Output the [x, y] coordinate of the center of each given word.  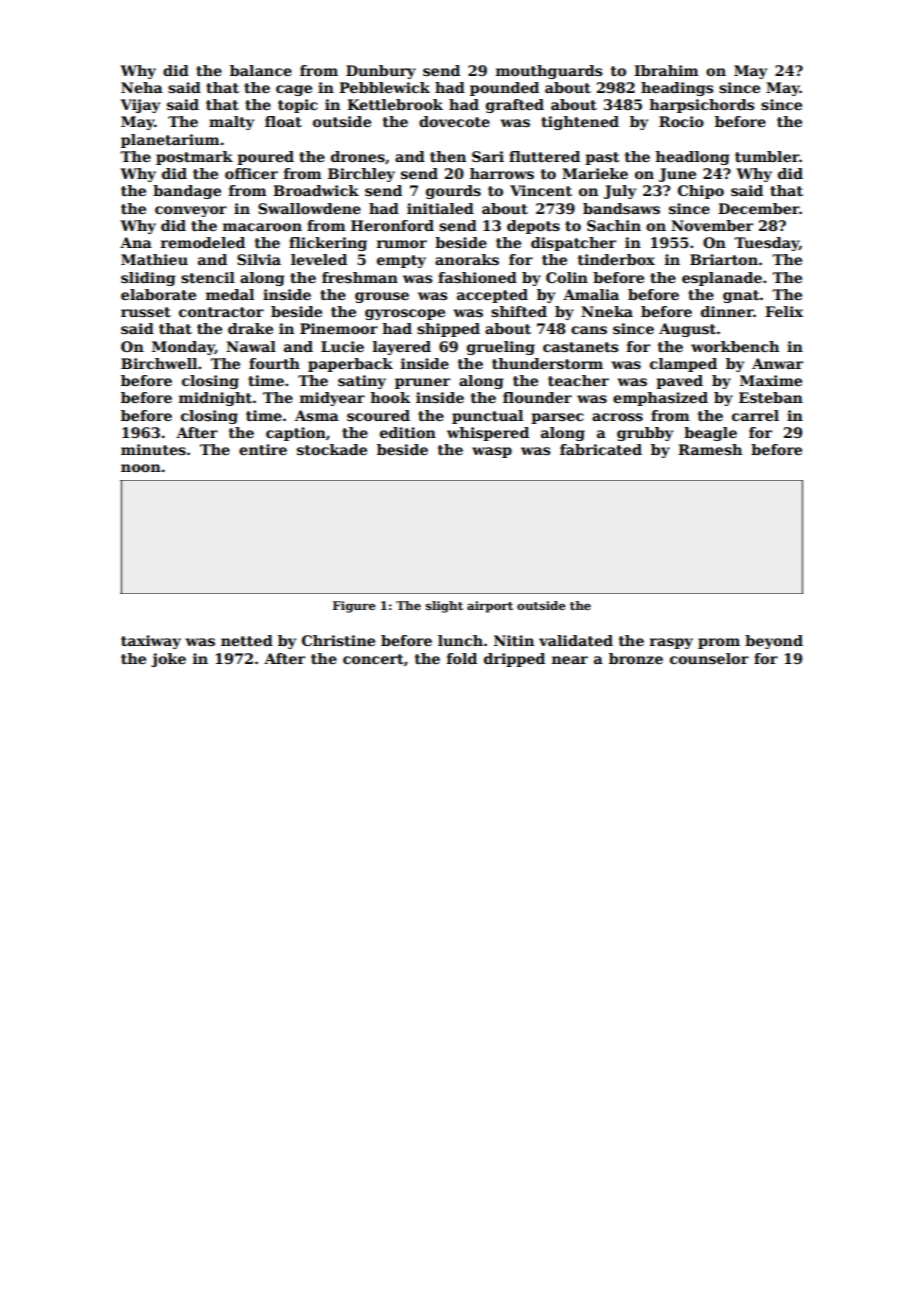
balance [261, 70]
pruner [422, 383]
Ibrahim [666, 70]
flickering [328, 244]
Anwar [777, 363]
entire [263, 449]
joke [168, 660]
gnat [741, 296]
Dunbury [381, 72]
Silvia [259, 259]
